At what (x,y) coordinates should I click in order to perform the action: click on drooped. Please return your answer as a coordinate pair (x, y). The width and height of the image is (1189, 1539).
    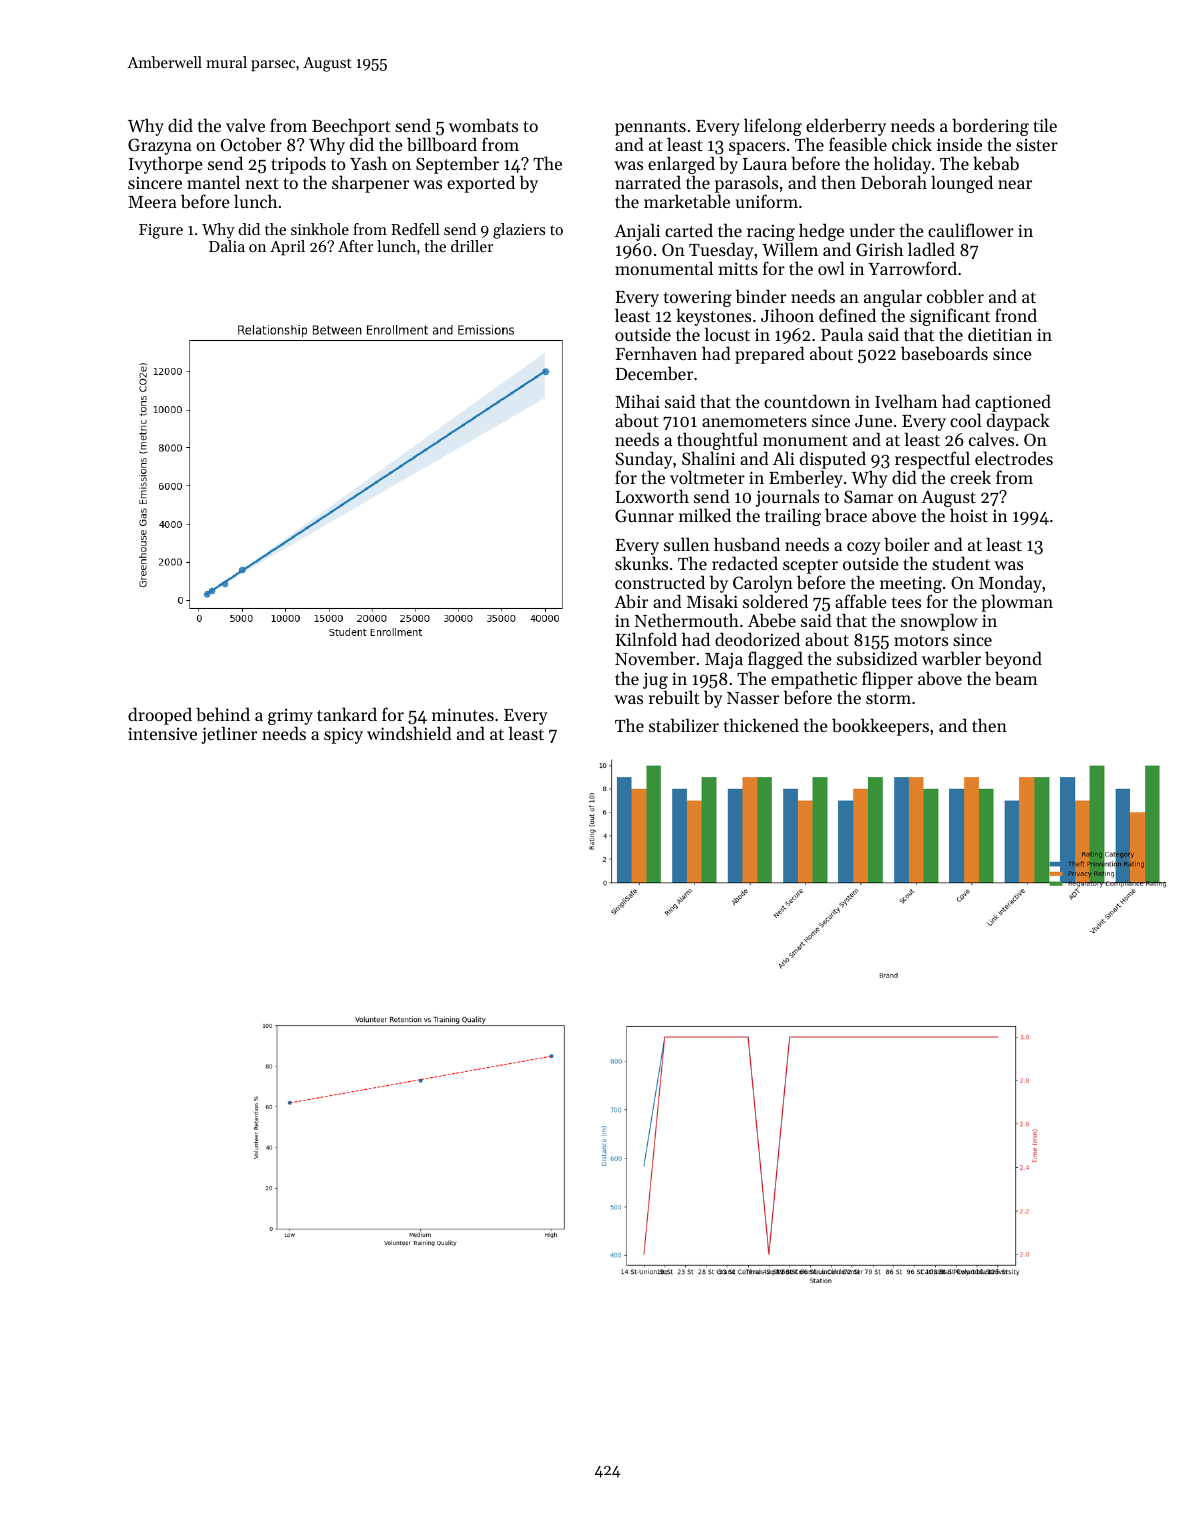
    Looking at the image, I should click on (160, 716).
